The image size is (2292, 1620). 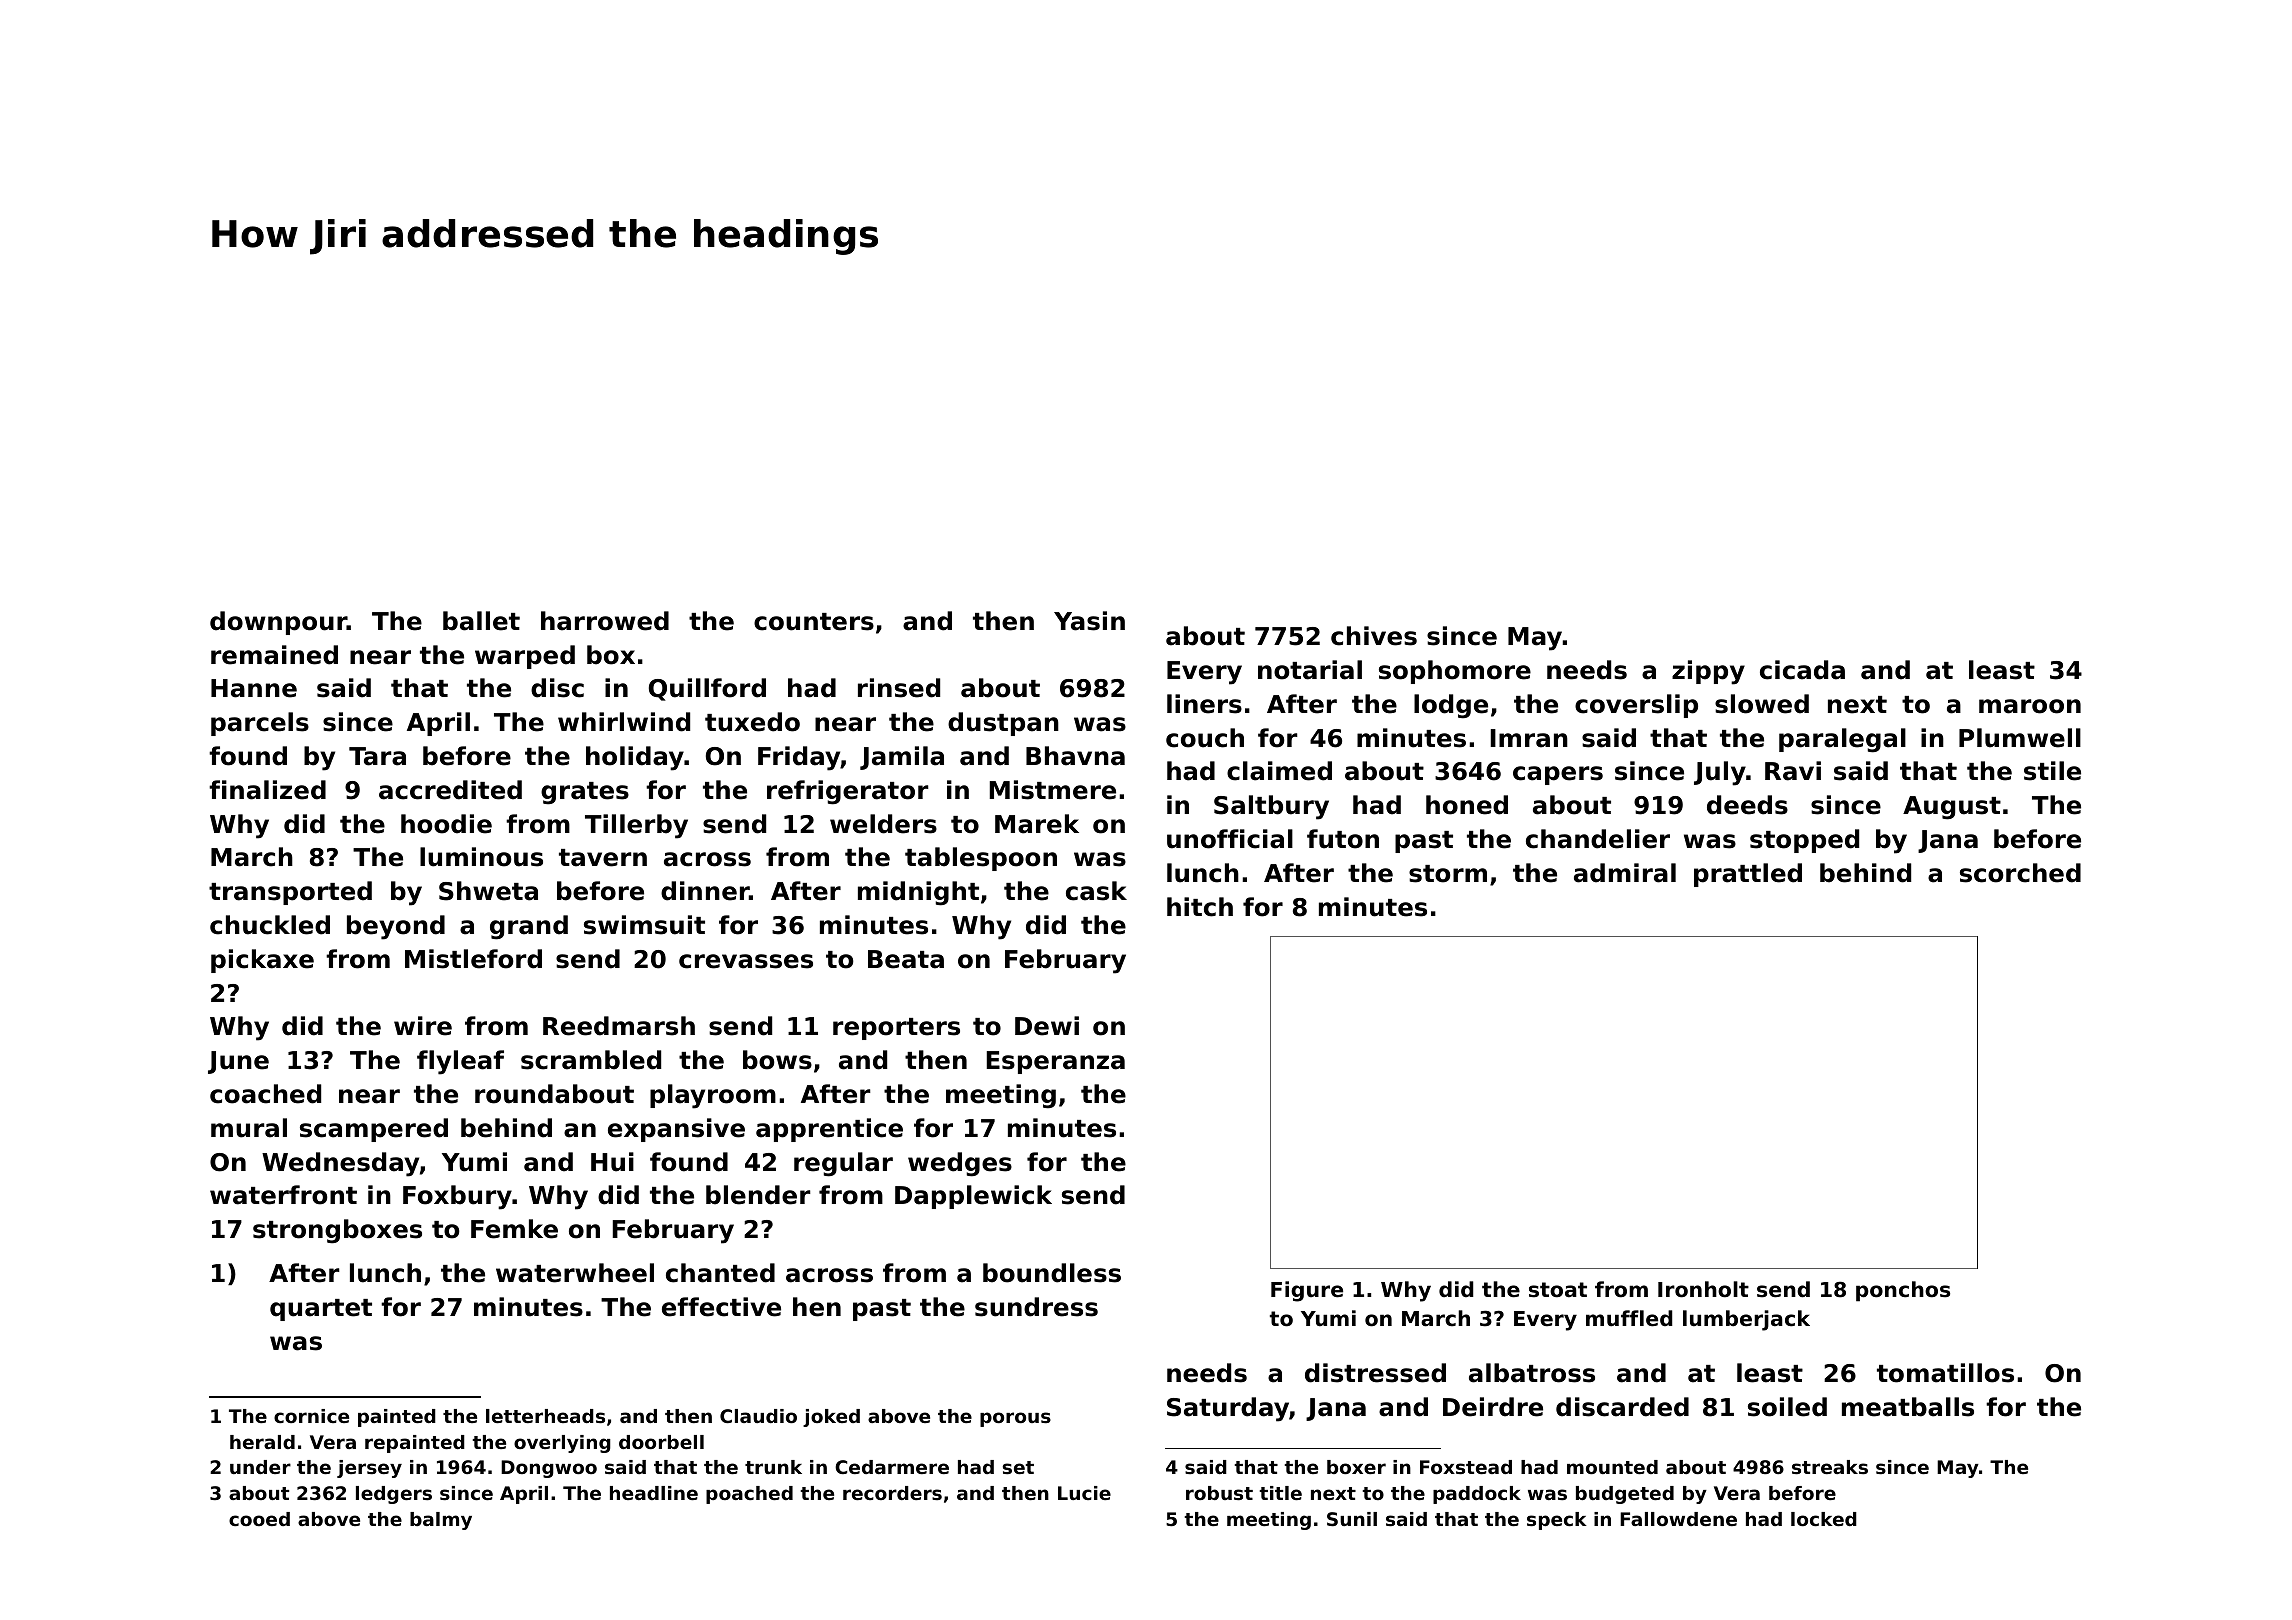 What do you see at coordinates (1802, 670) in the screenshot?
I see `cicada` at bounding box center [1802, 670].
